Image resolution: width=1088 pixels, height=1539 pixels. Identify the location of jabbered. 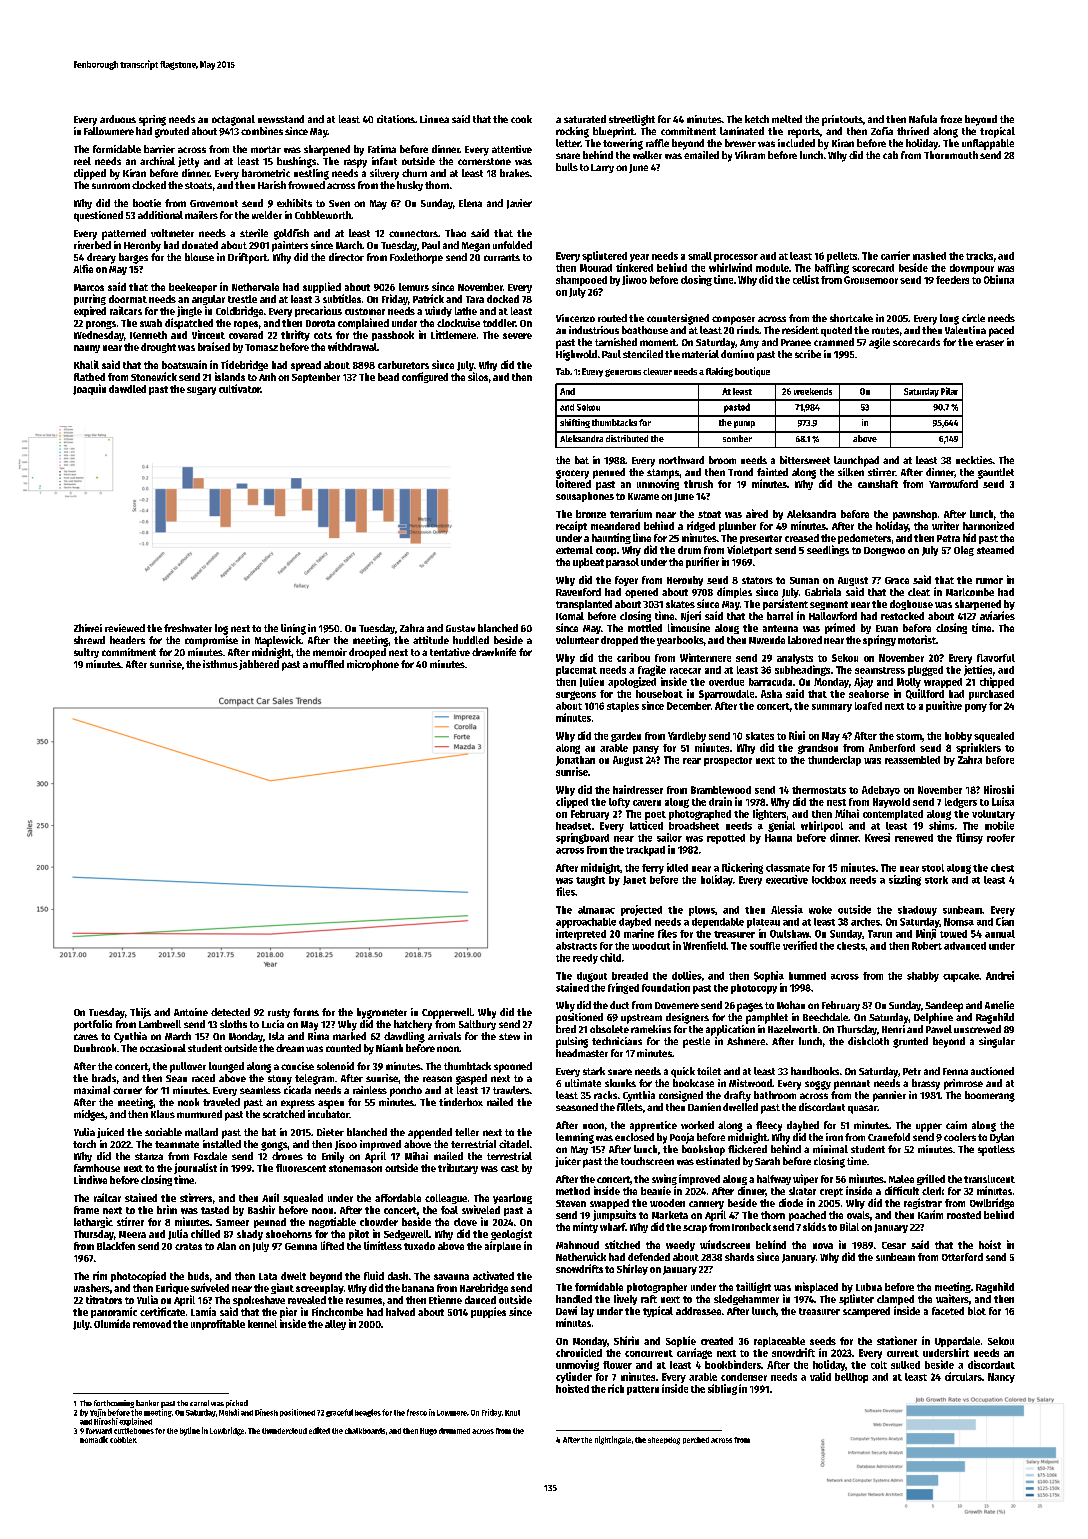
(259, 665).
